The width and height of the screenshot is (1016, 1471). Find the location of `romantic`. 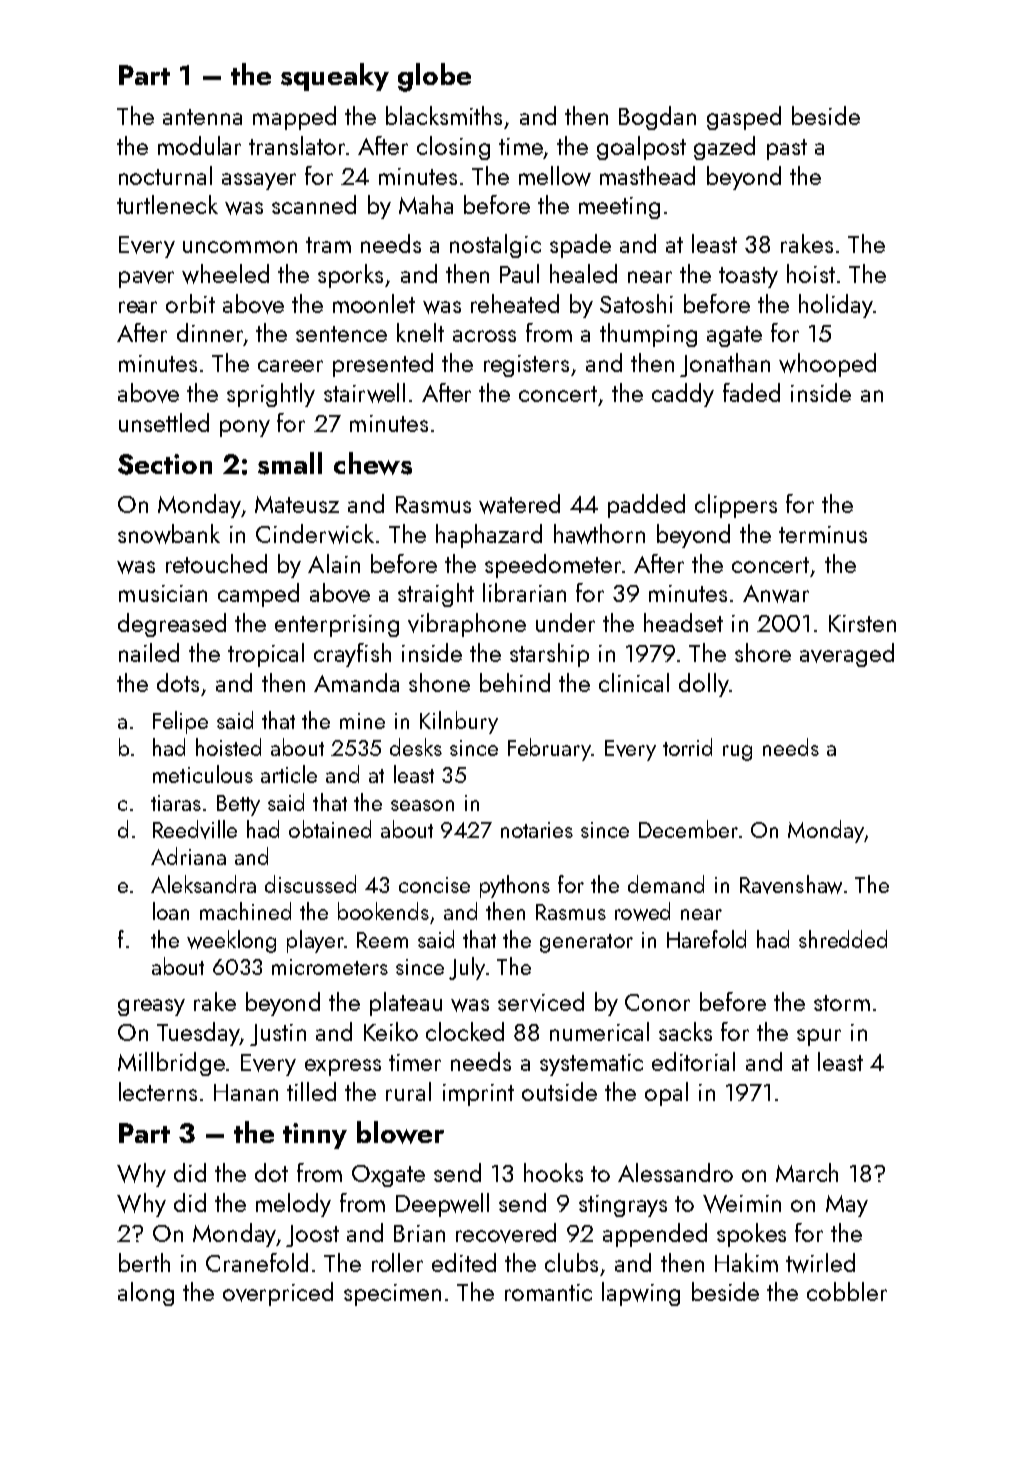

romantic is located at coordinates (548, 1292).
